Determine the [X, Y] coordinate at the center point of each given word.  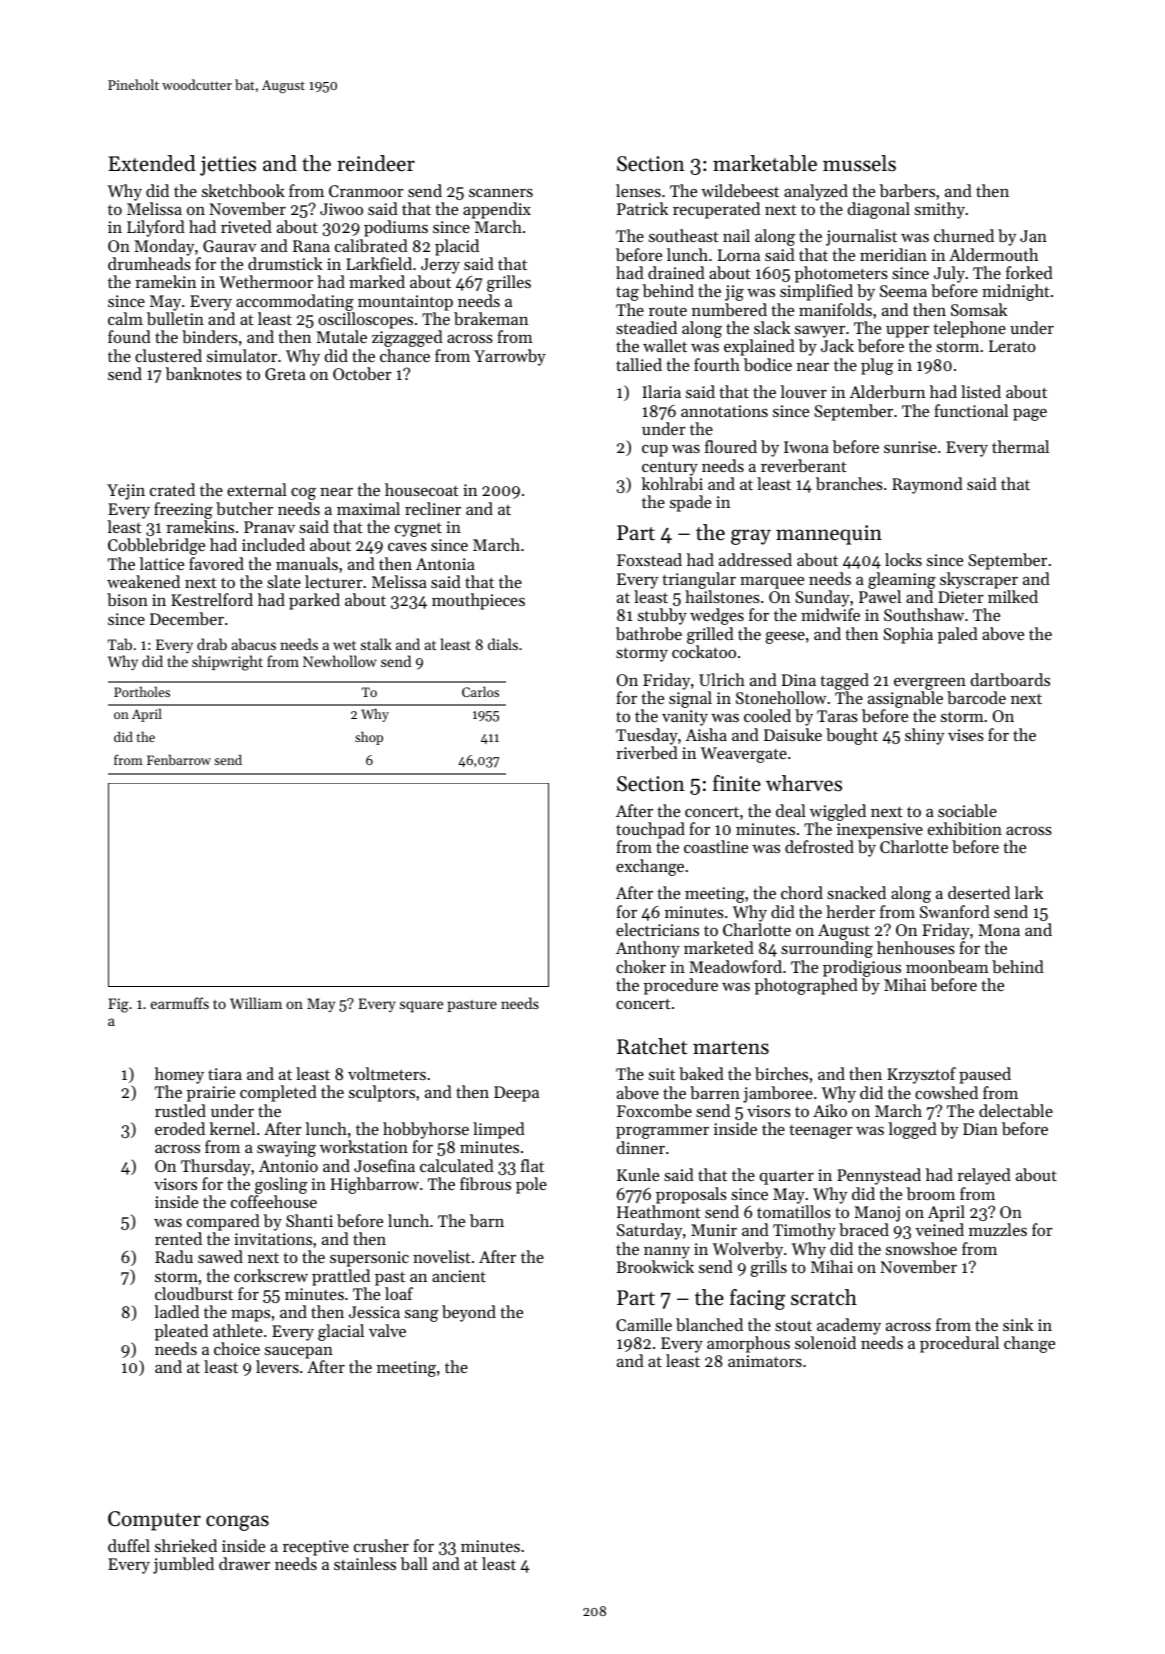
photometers [841, 274]
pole [531, 1185]
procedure [681, 986]
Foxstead [649, 559]
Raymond [927, 485]
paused [985, 1075]
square [421, 1007]
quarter [787, 1177]
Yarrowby [510, 357]
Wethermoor [266, 281]
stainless [365, 1563]
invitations [273, 1239]
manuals [307, 563]
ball [414, 1563]
